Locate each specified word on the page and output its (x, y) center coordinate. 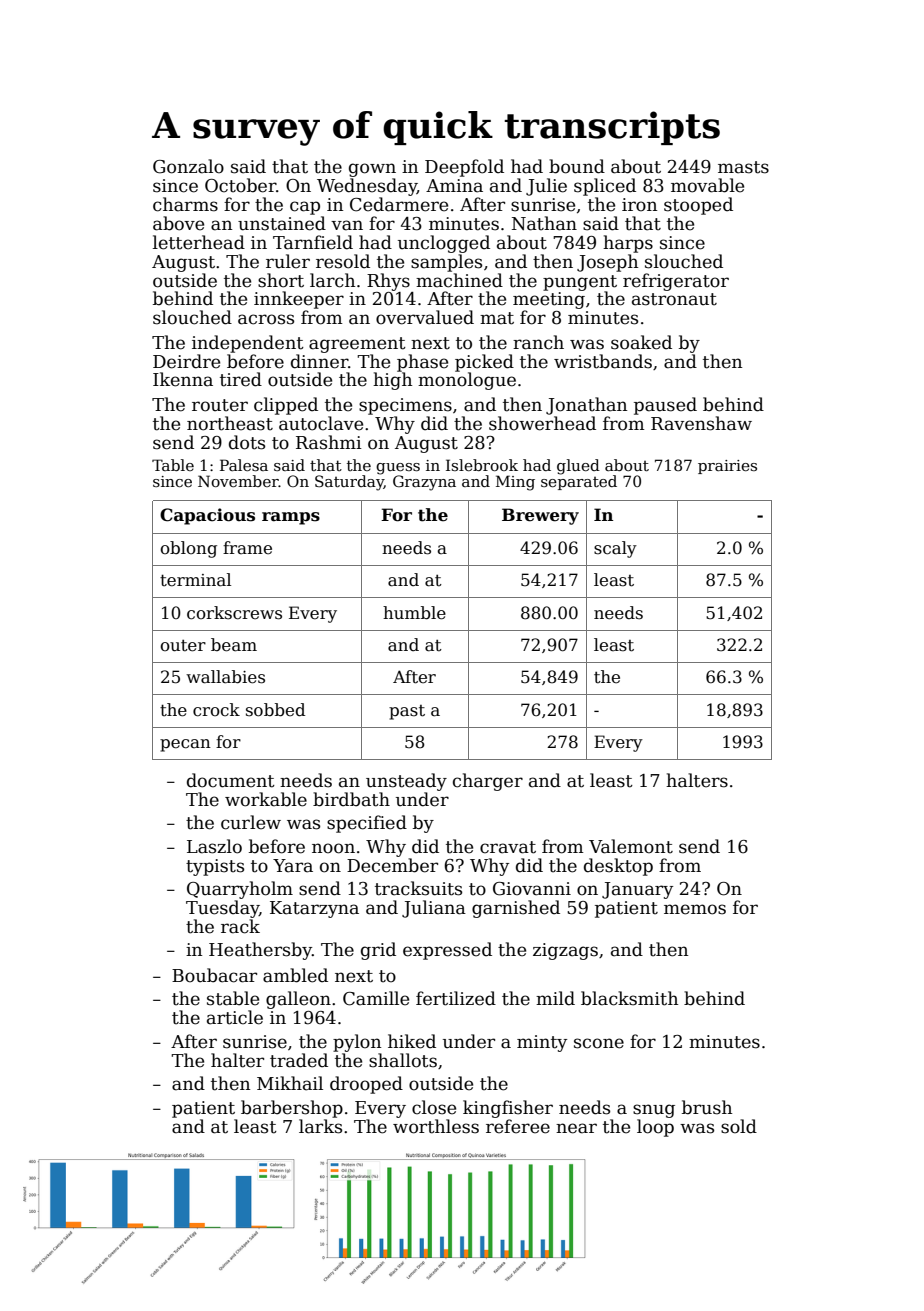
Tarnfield (313, 242)
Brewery (540, 516)
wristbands (603, 361)
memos (695, 909)
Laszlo (214, 846)
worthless (436, 1126)
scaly (615, 549)
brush (707, 1107)
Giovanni (532, 889)
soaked (641, 342)
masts (743, 167)
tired (241, 379)
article (235, 1017)
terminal (195, 580)
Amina (454, 186)
